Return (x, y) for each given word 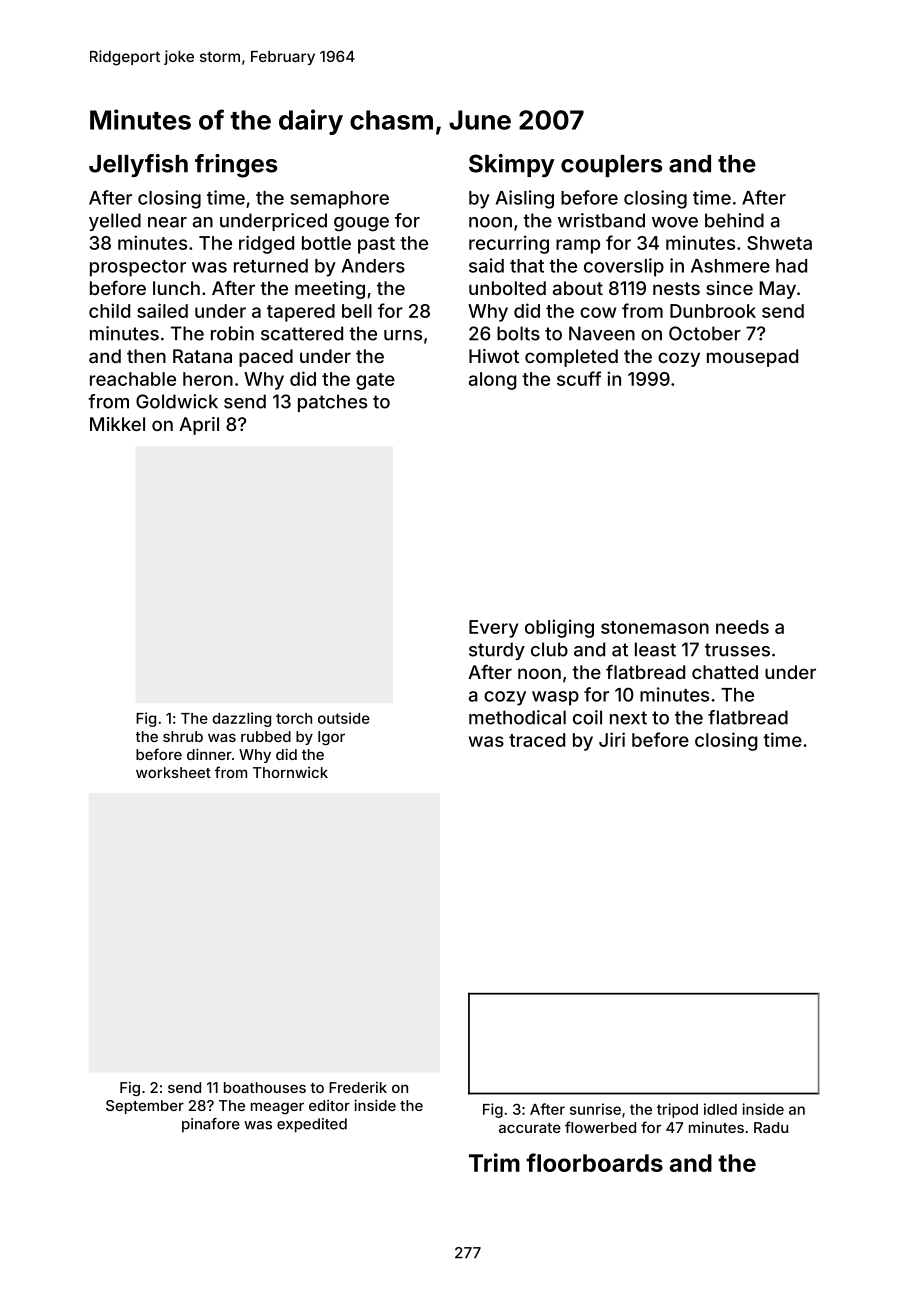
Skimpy (512, 165)
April (199, 426)
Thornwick (290, 772)
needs (742, 627)
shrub (183, 736)
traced (537, 740)
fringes (236, 166)
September (145, 1107)
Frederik (358, 1087)
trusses (737, 650)
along (492, 381)
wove (675, 222)
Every (493, 629)
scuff (579, 378)
